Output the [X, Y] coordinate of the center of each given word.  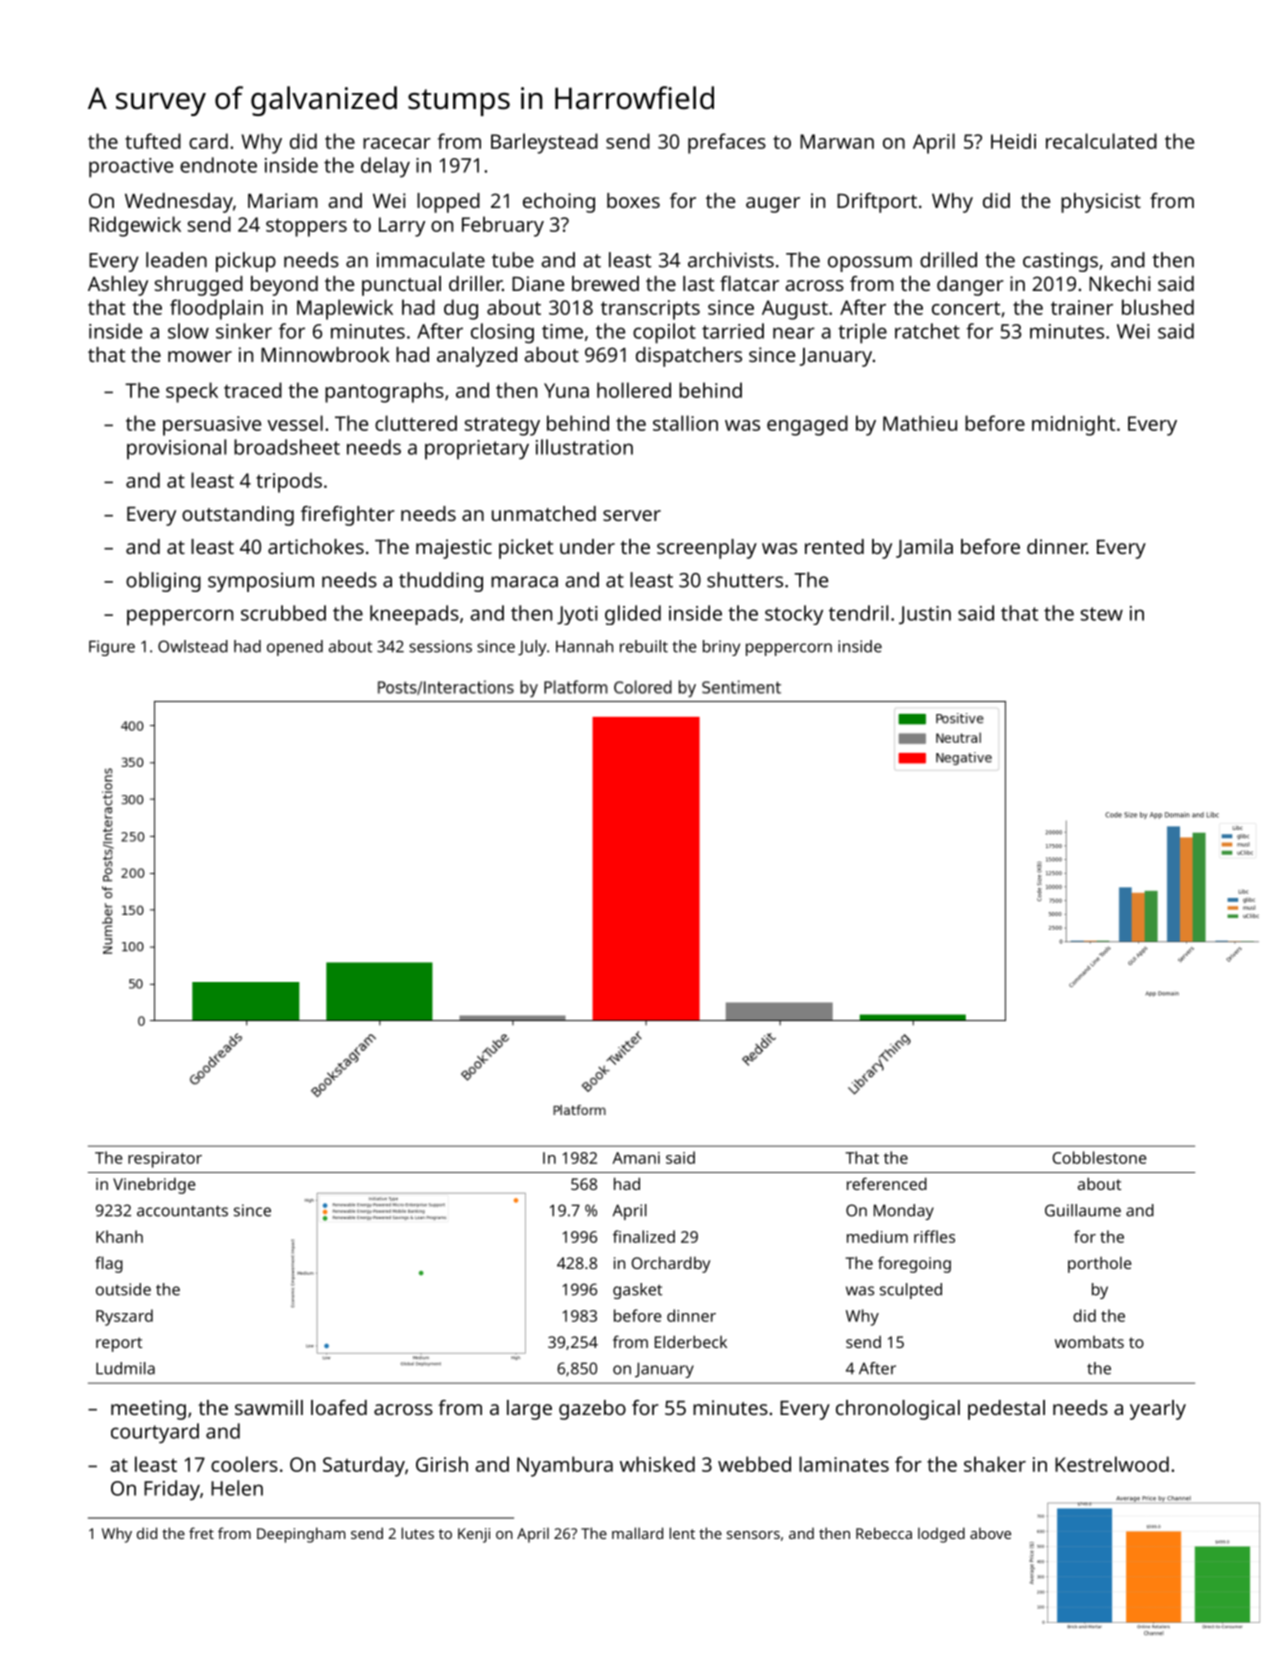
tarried [733, 331]
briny [721, 648]
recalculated [1101, 141]
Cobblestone [1099, 1157]
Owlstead [193, 646]
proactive [131, 168]
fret [201, 1533]
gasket [637, 1291]
